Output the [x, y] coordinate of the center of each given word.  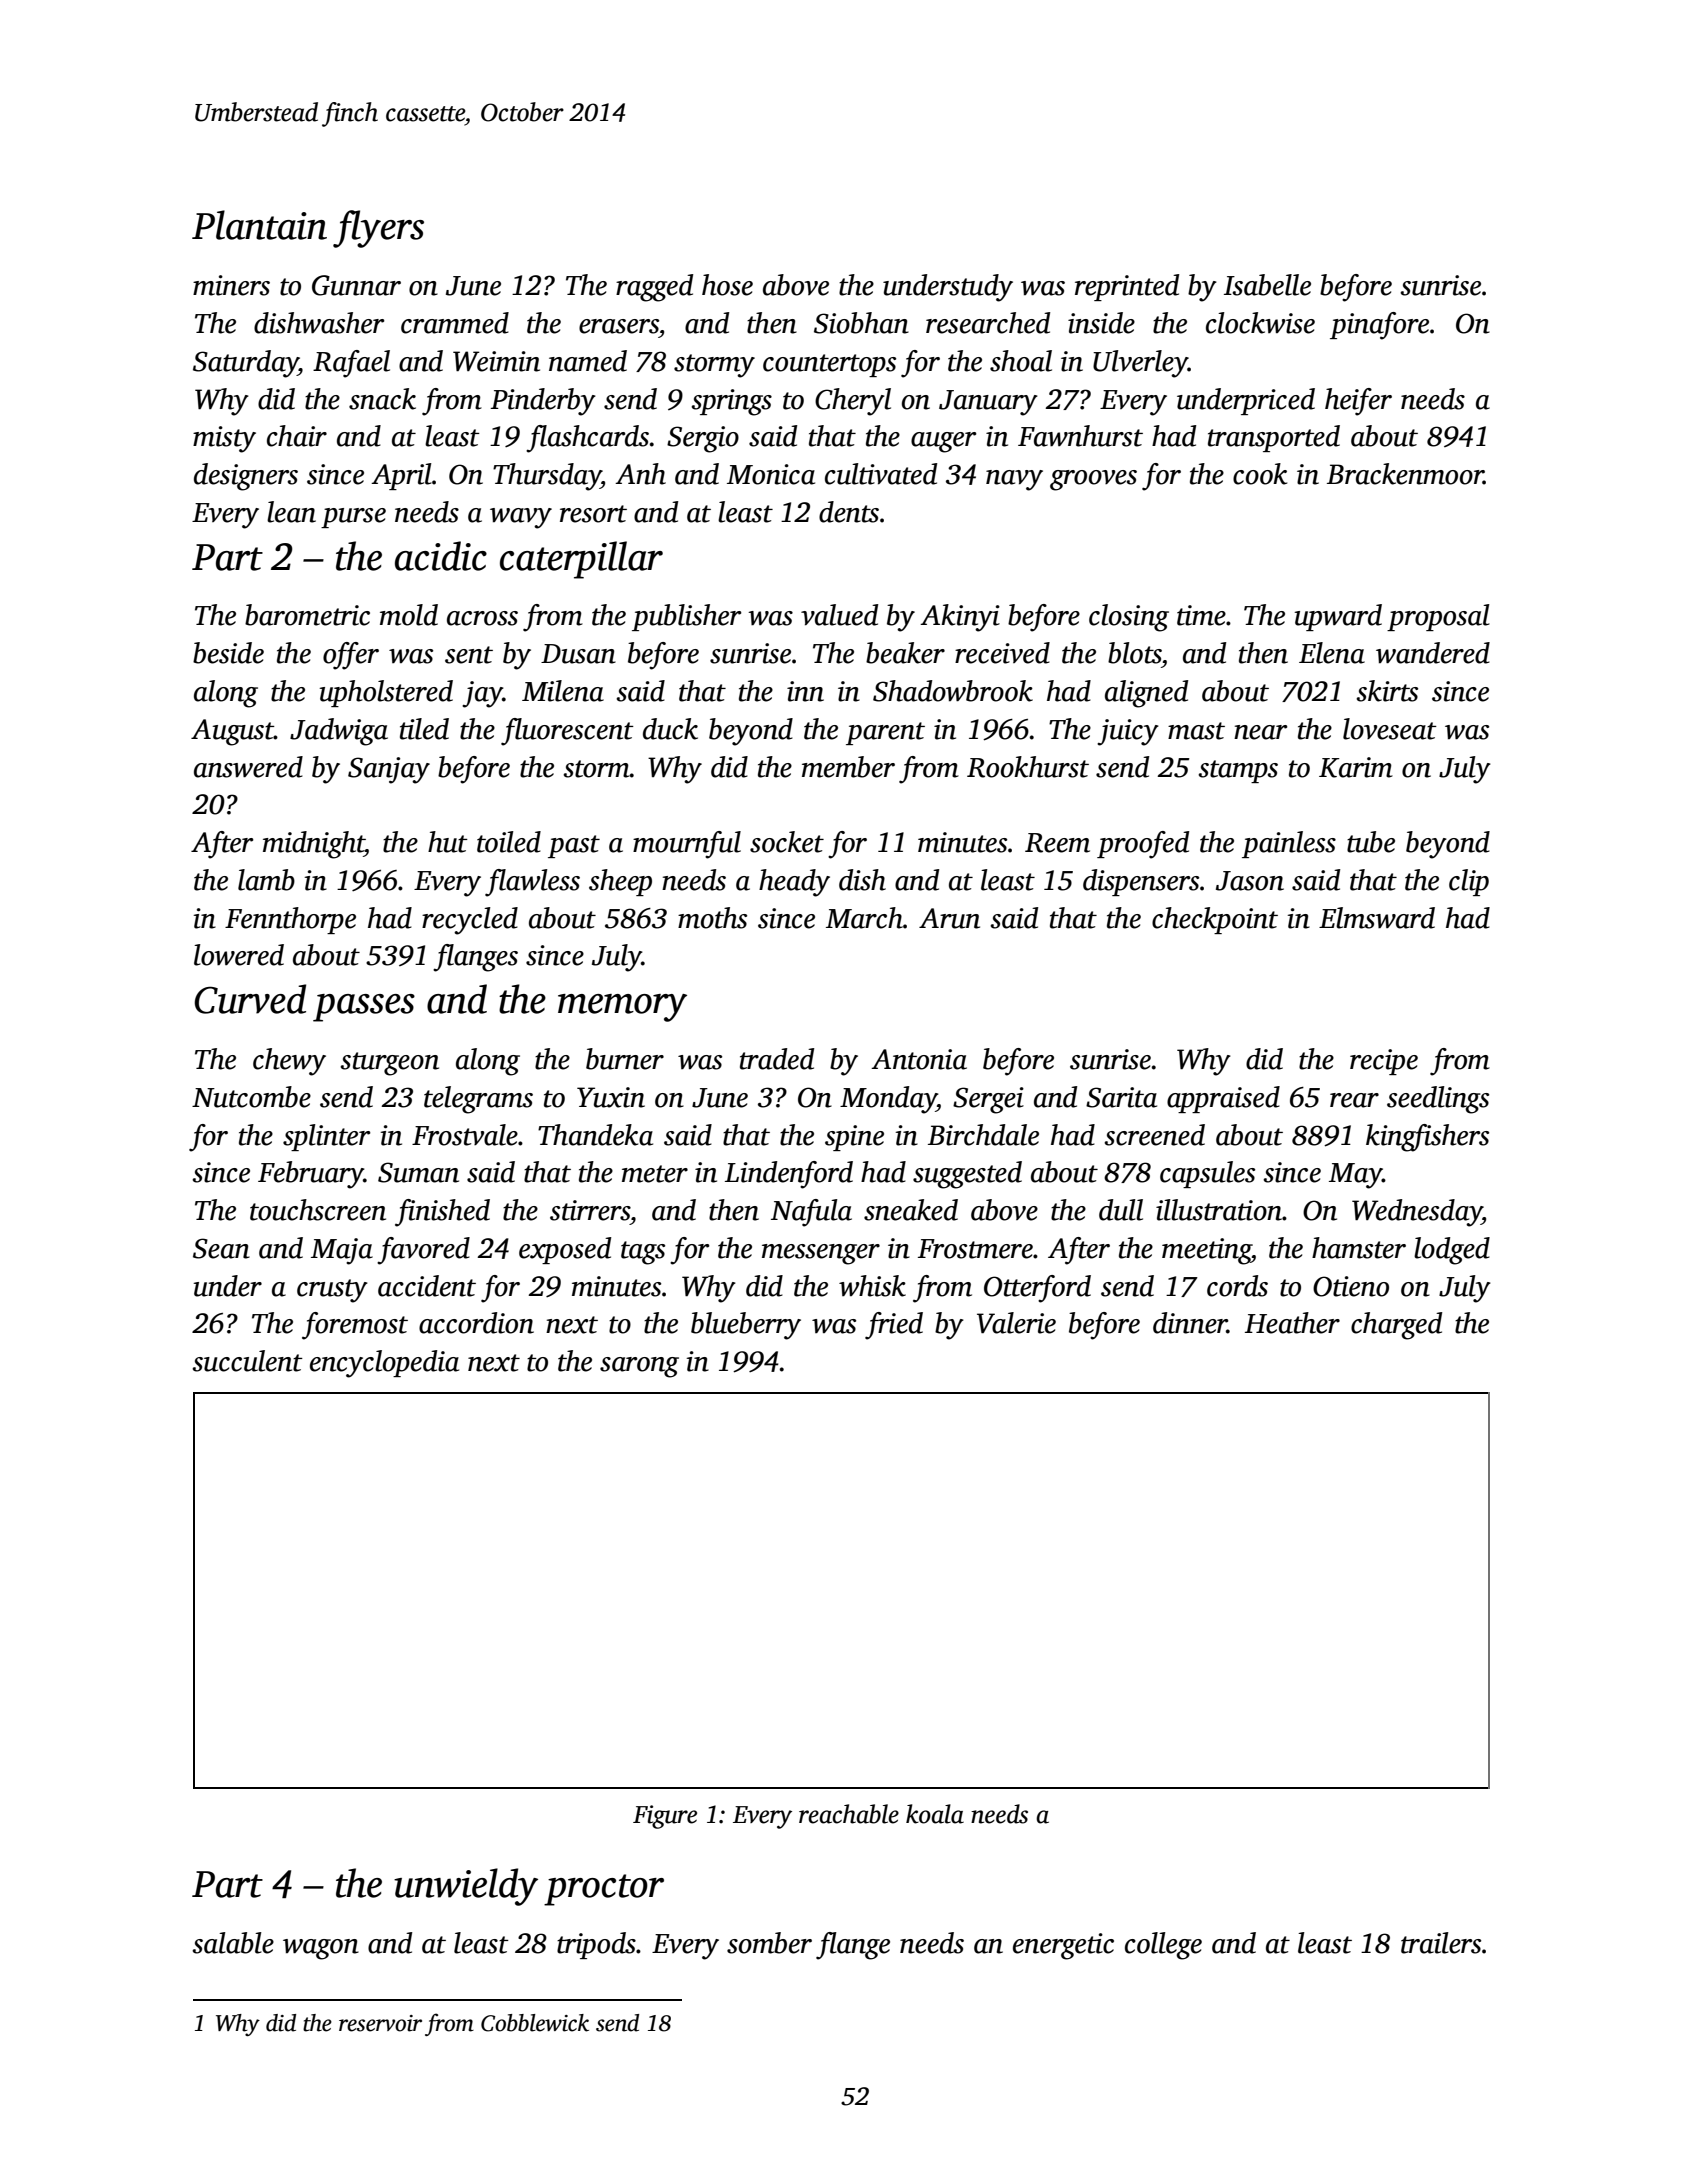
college [1163, 1946]
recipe [1384, 1062]
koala [935, 1814]
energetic [1063, 1946]
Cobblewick [535, 2023]
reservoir [380, 2023]
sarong [639, 1367]
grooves [1093, 480]
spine [854, 1138]
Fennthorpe [290, 920]
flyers [378, 229]
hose [727, 285]
